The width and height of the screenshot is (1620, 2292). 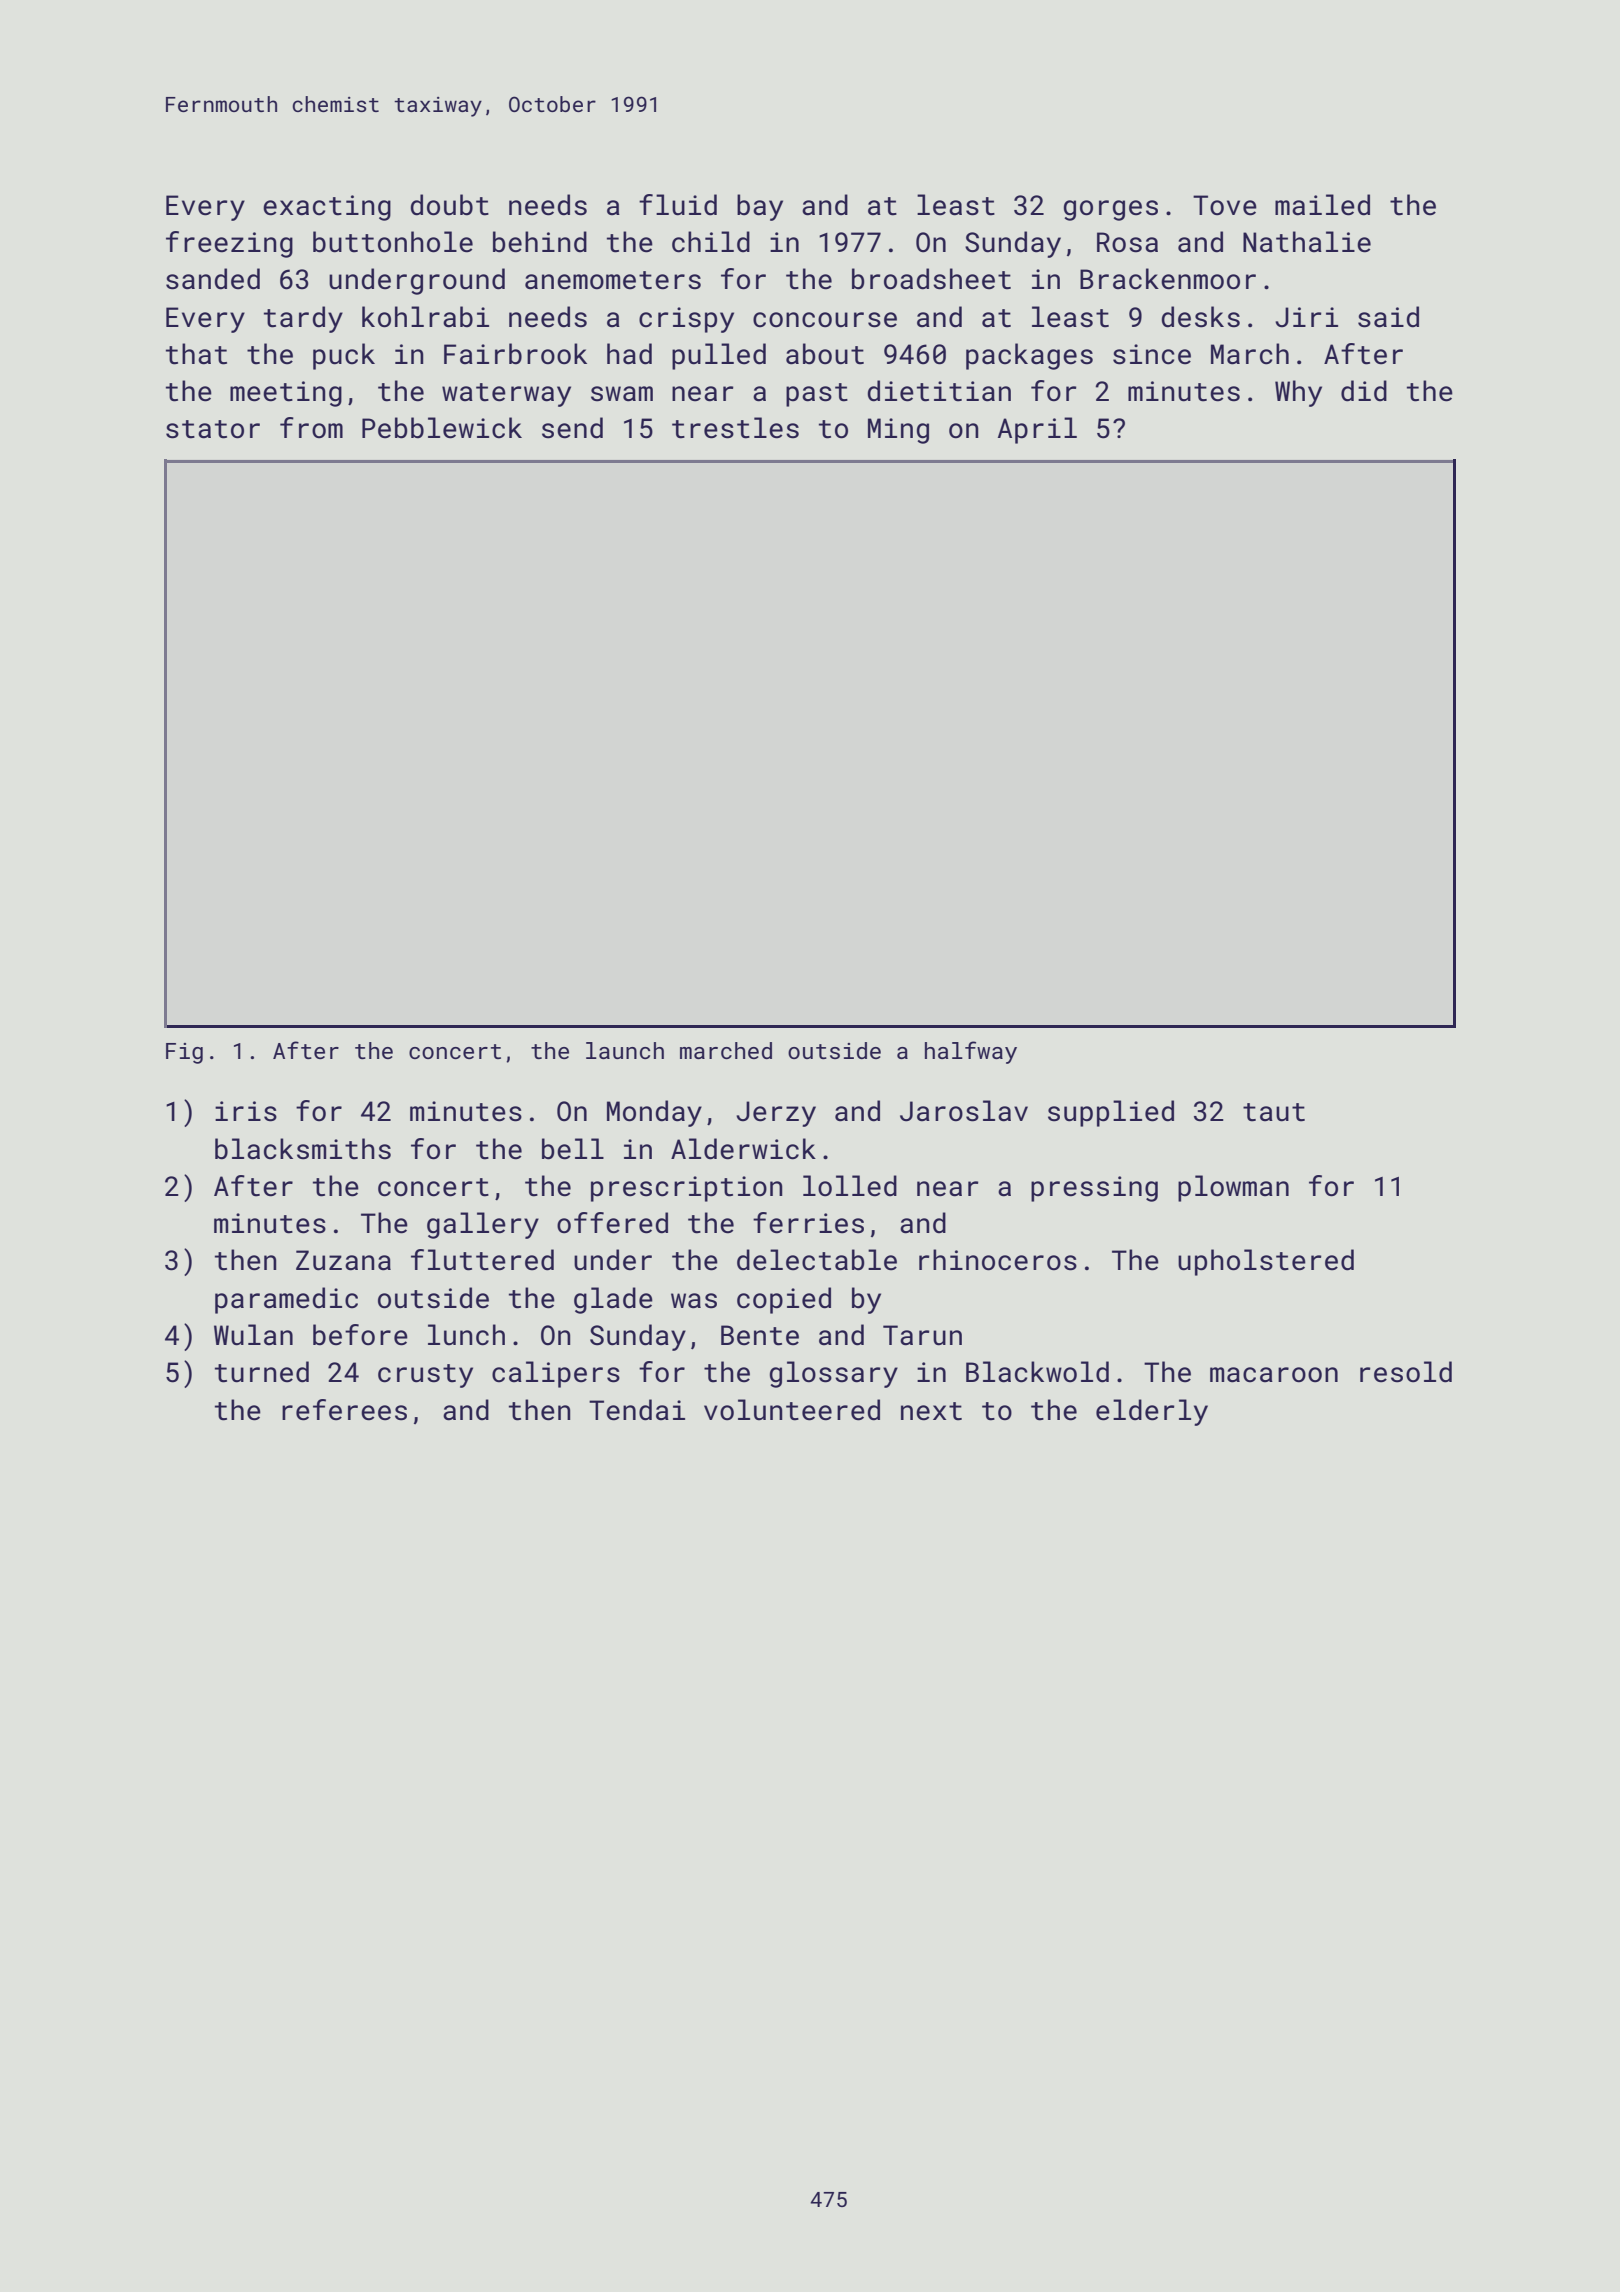 I want to click on trestles, so click(x=735, y=428).
